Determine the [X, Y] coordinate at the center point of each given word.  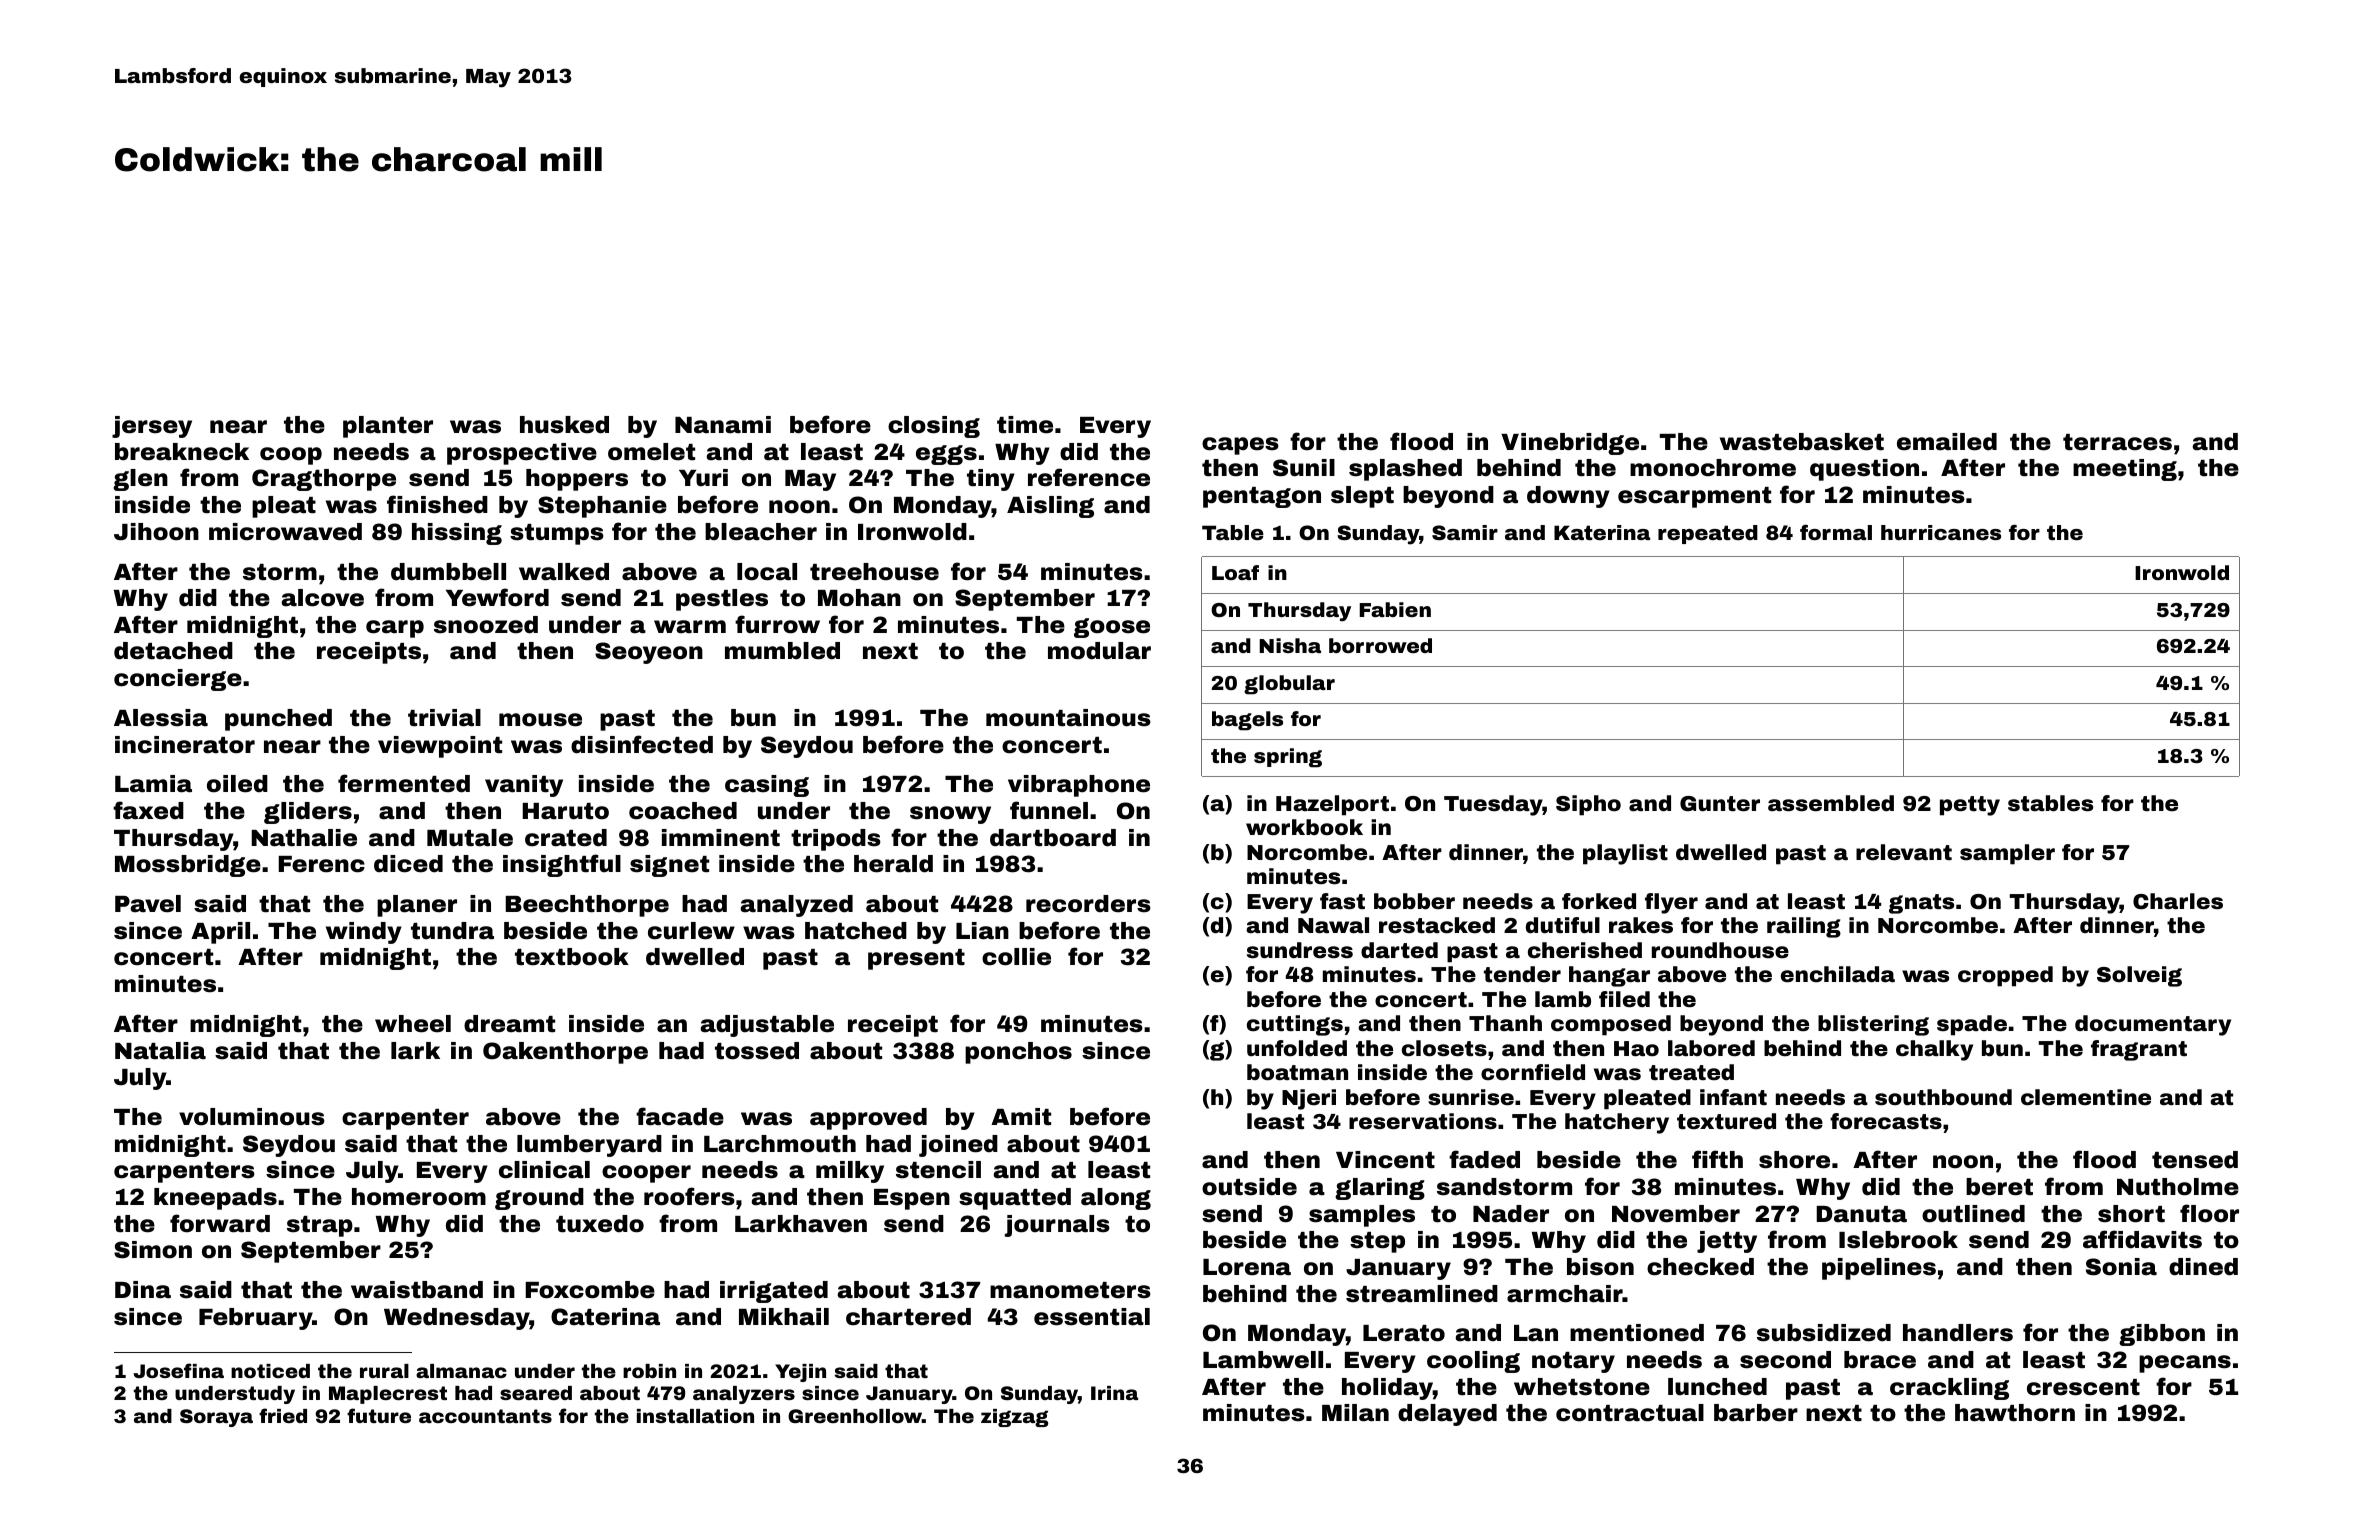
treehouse [874, 572]
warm [690, 627]
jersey [152, 427]
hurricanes [1941, 532]
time [1025, 425]
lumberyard [589, 1146]
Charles [2178, 901]
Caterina [605, 1317]
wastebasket [1802, 442]
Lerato [1404, 1333]
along [1116, 1199]
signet [669, 866]
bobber [1414, 901]
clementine [2086, 1097]
